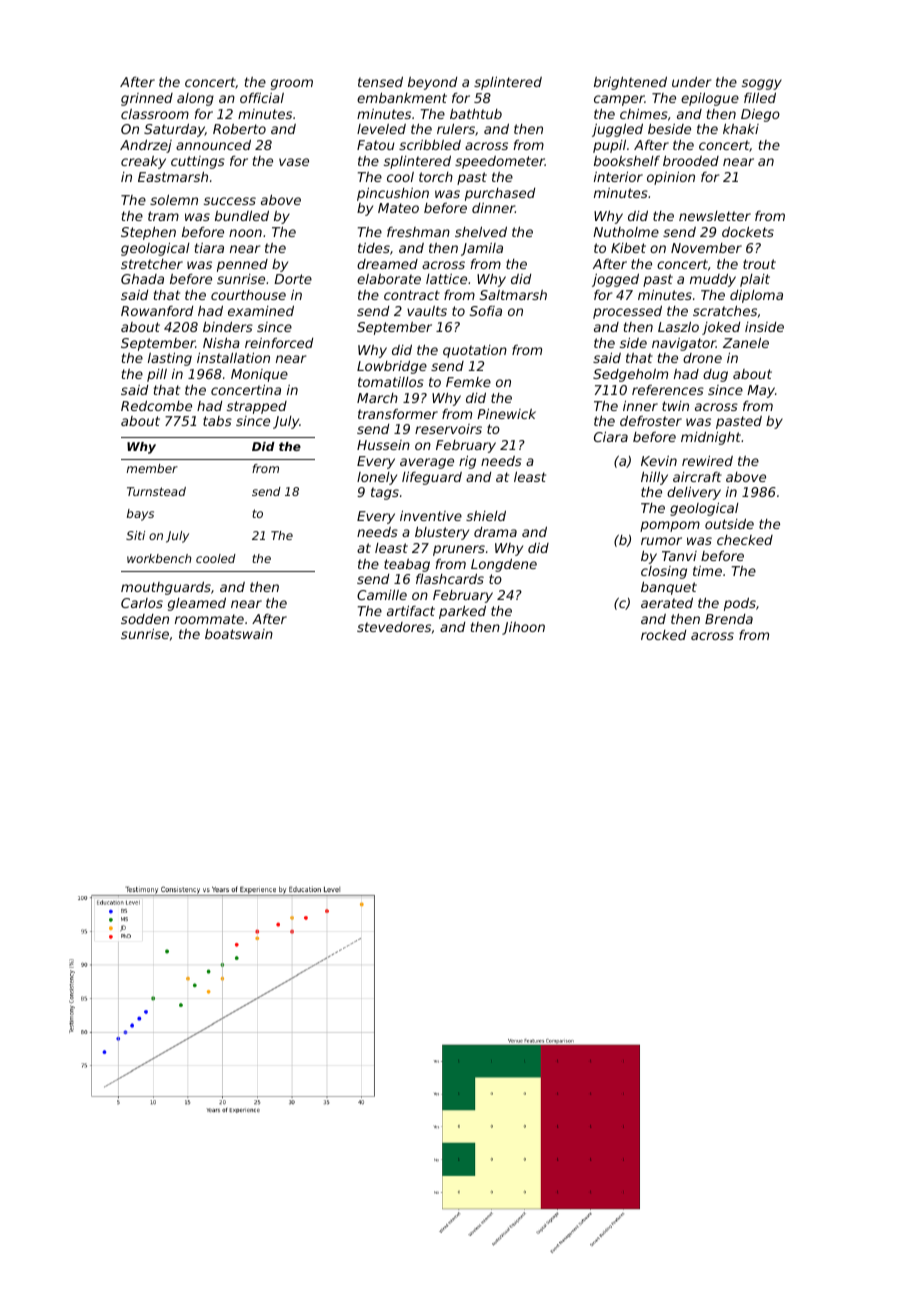  What do you see at coordinates (147, 99) in the screenshot?
I see `grinned` at bounding box center [147, 99].
